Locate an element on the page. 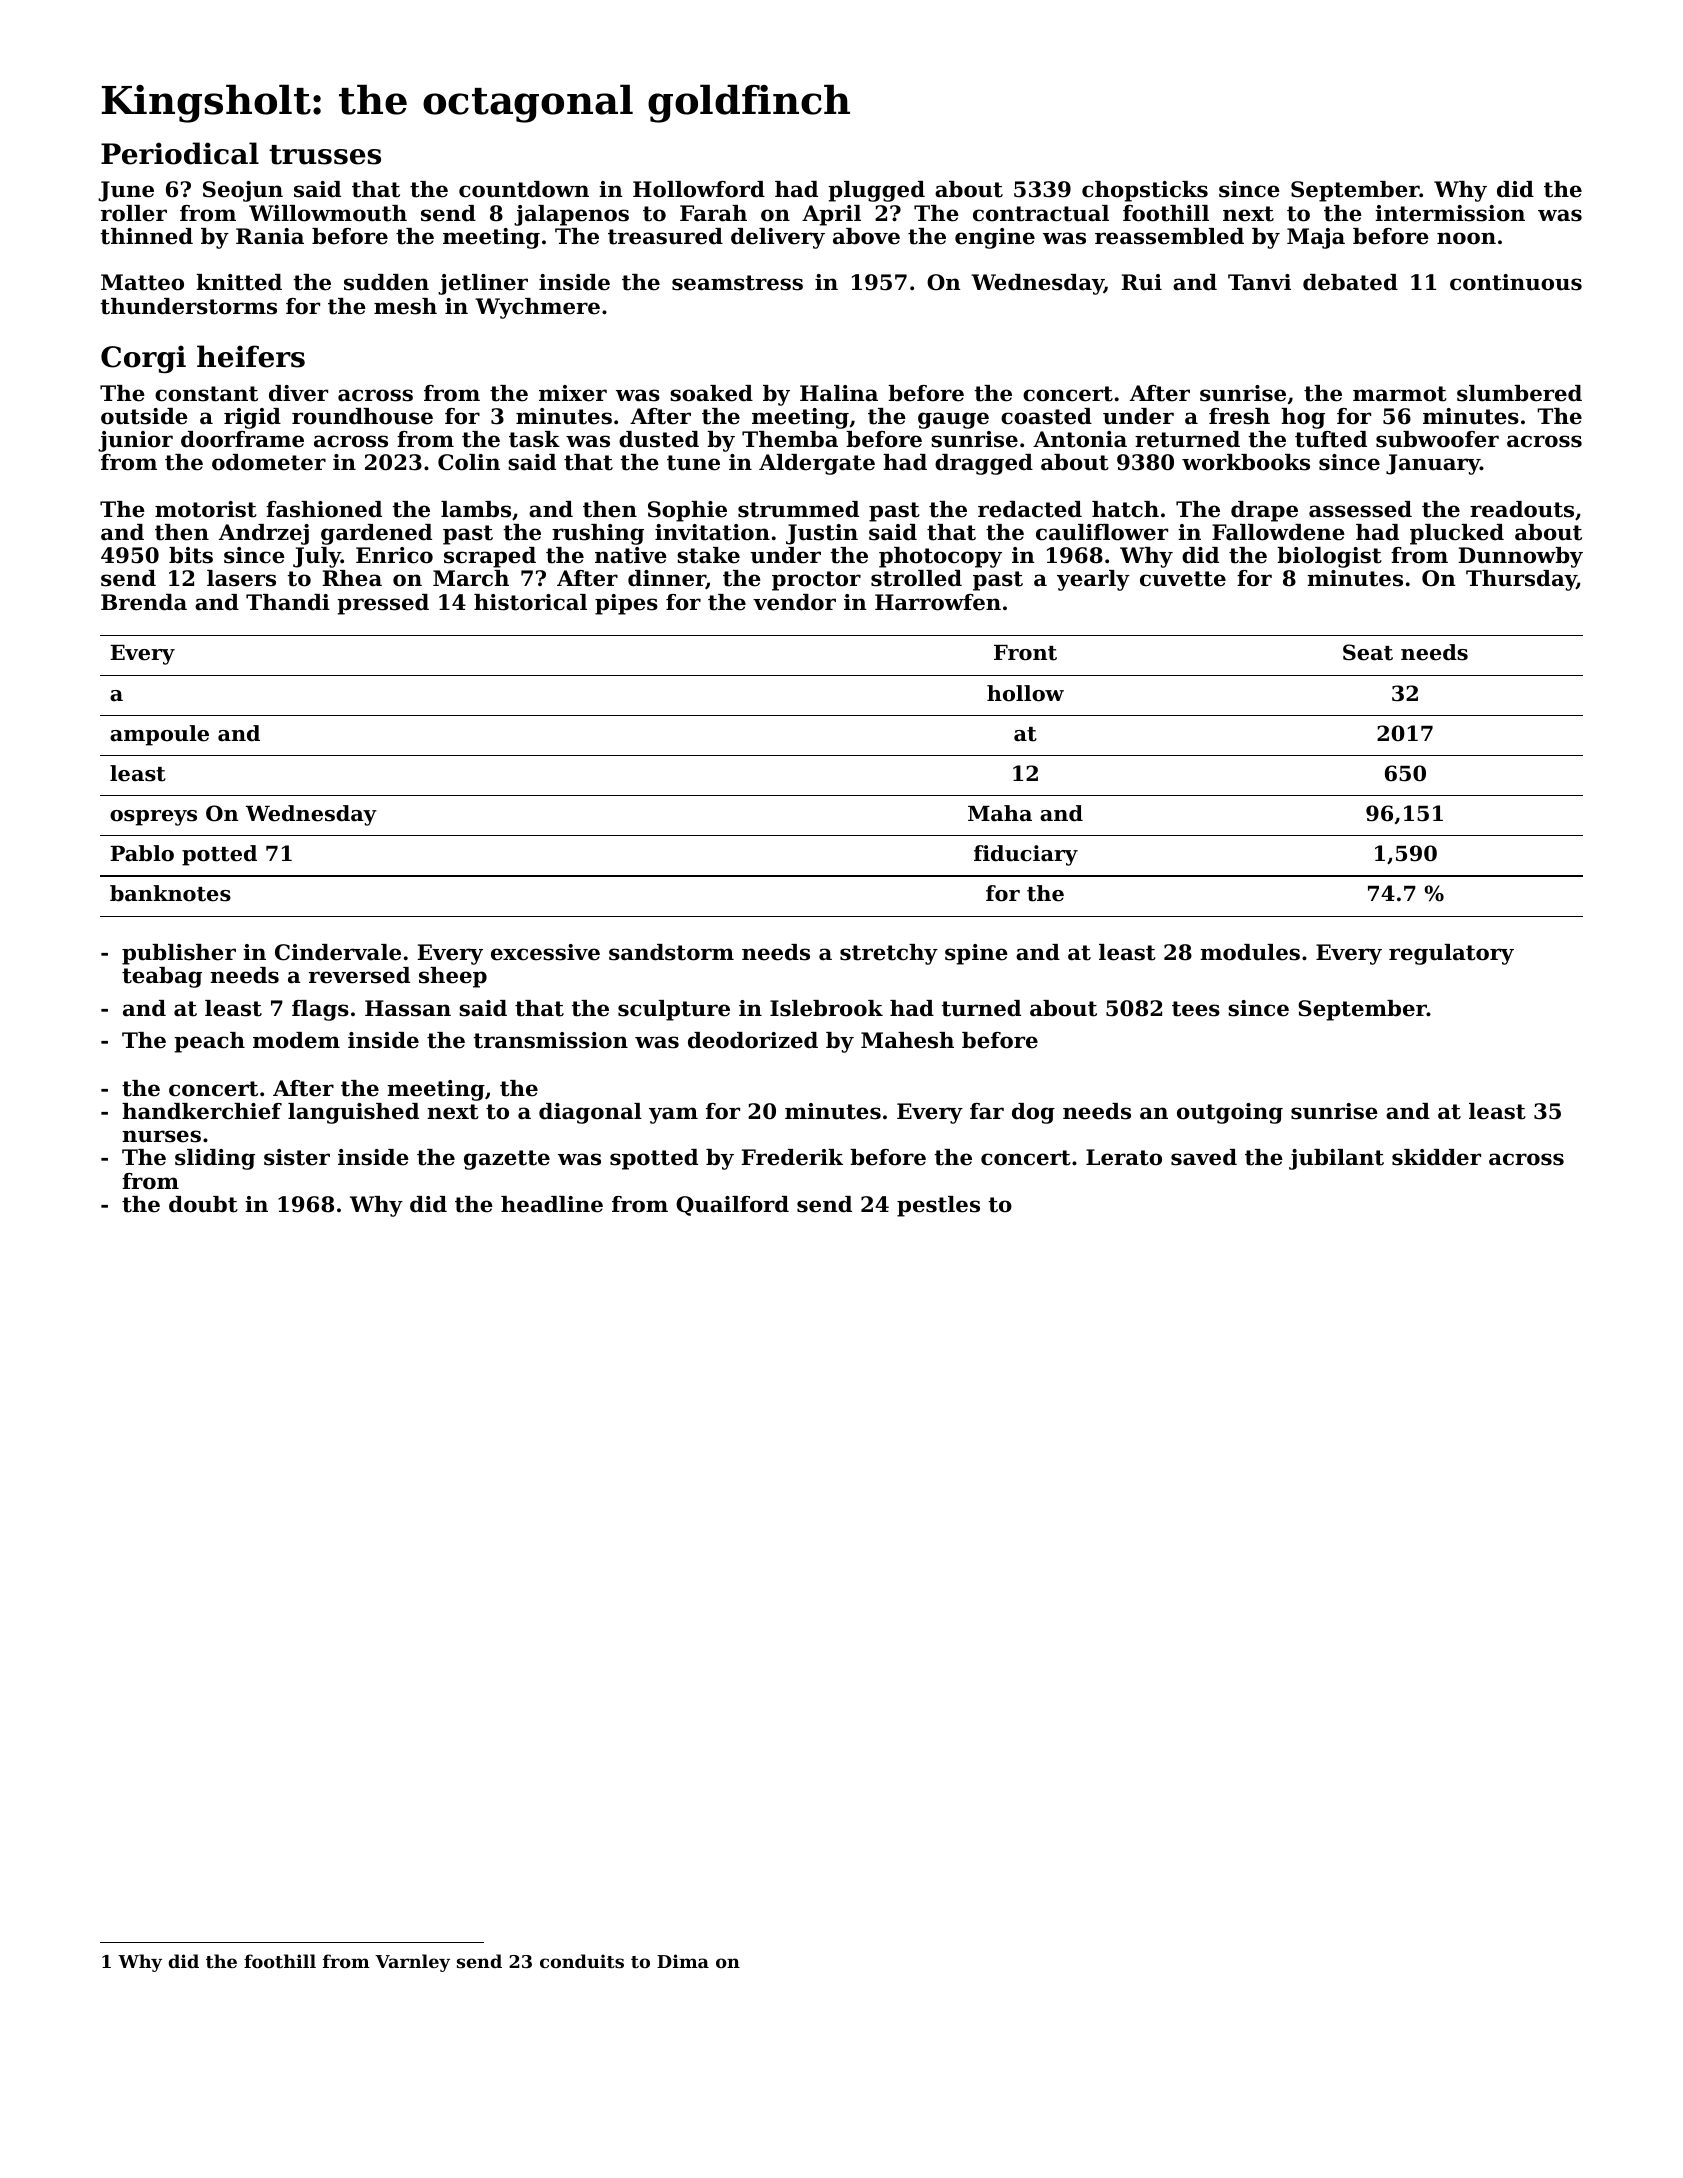 This page has width=1683, height=2178. chopsticks is located at coordinates (1145, 191).
